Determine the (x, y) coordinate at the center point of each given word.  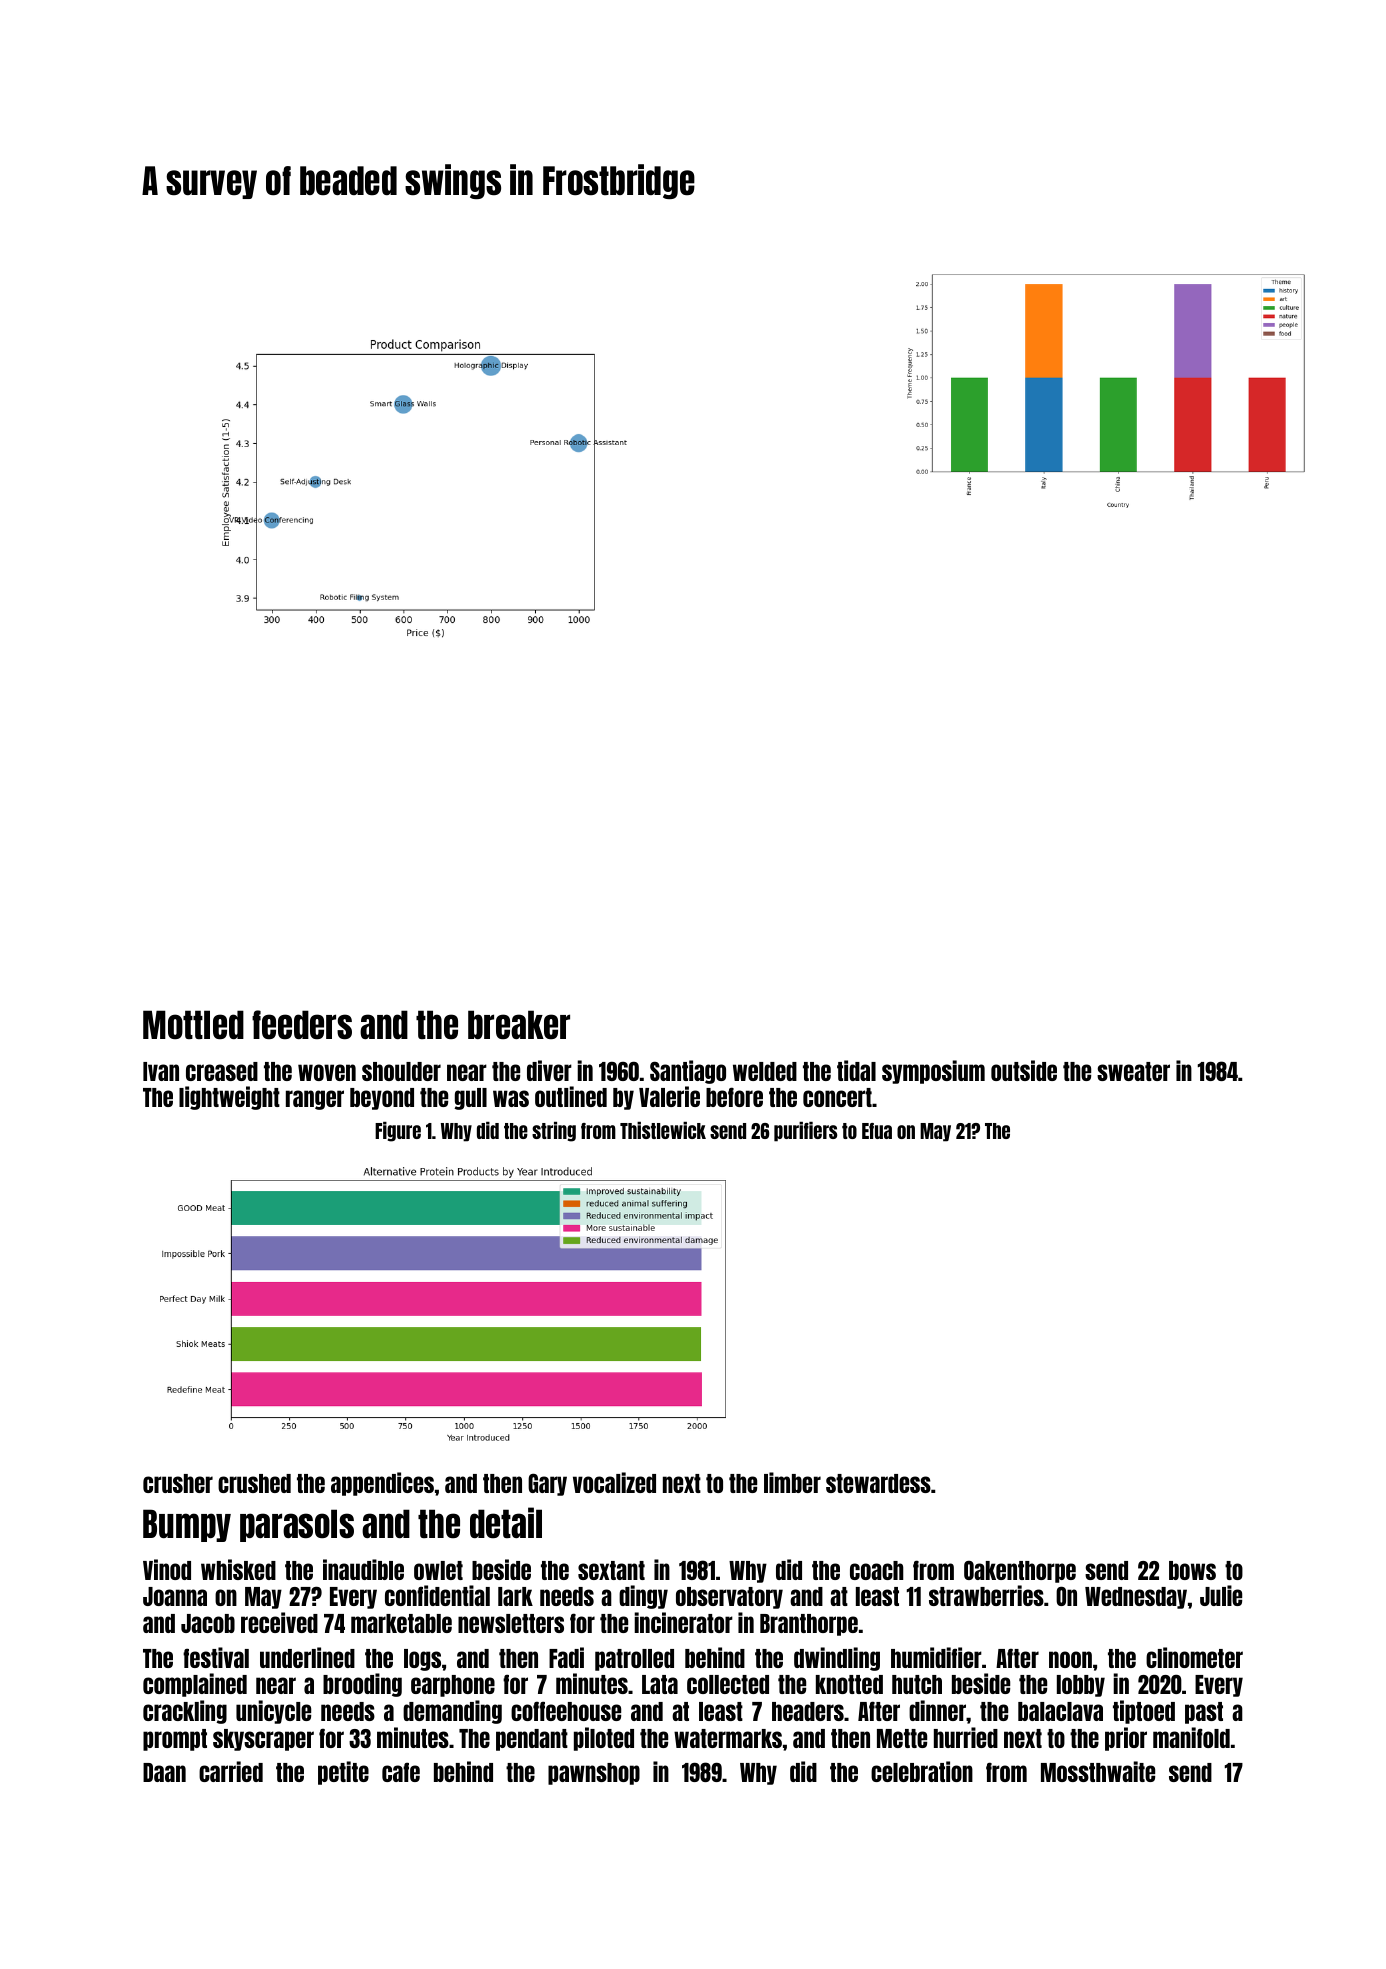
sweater (1133, 1071)
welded (765, 1071)
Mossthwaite (1098, 1771)
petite (343, 1773)
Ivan (161, 1071)
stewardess (878, 1483)
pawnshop (594, 1774)
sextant (611, 1570)
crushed (254, 1483)
